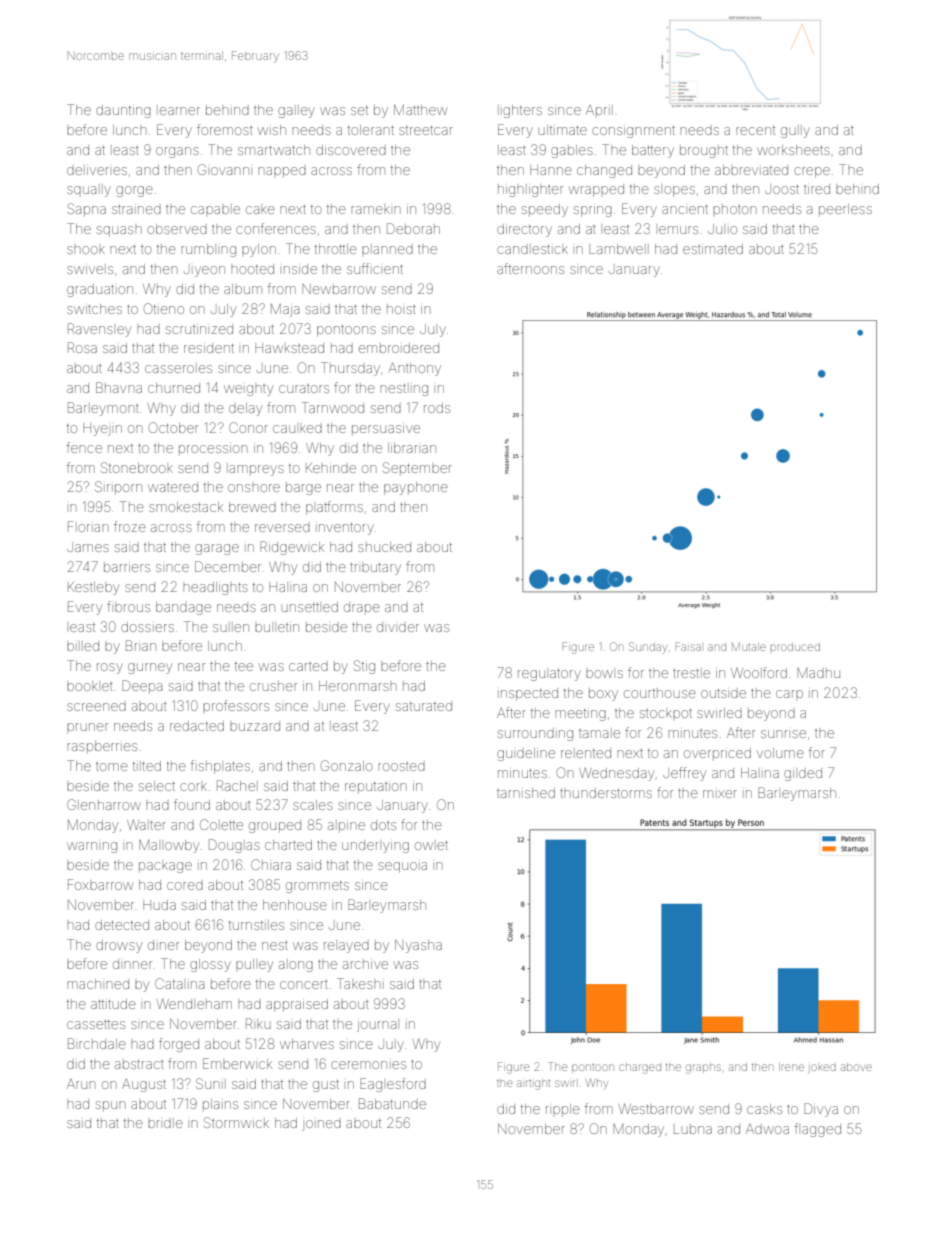 This image has width=952, height=1233. I want to click on buzzard, so click(255, 726).
